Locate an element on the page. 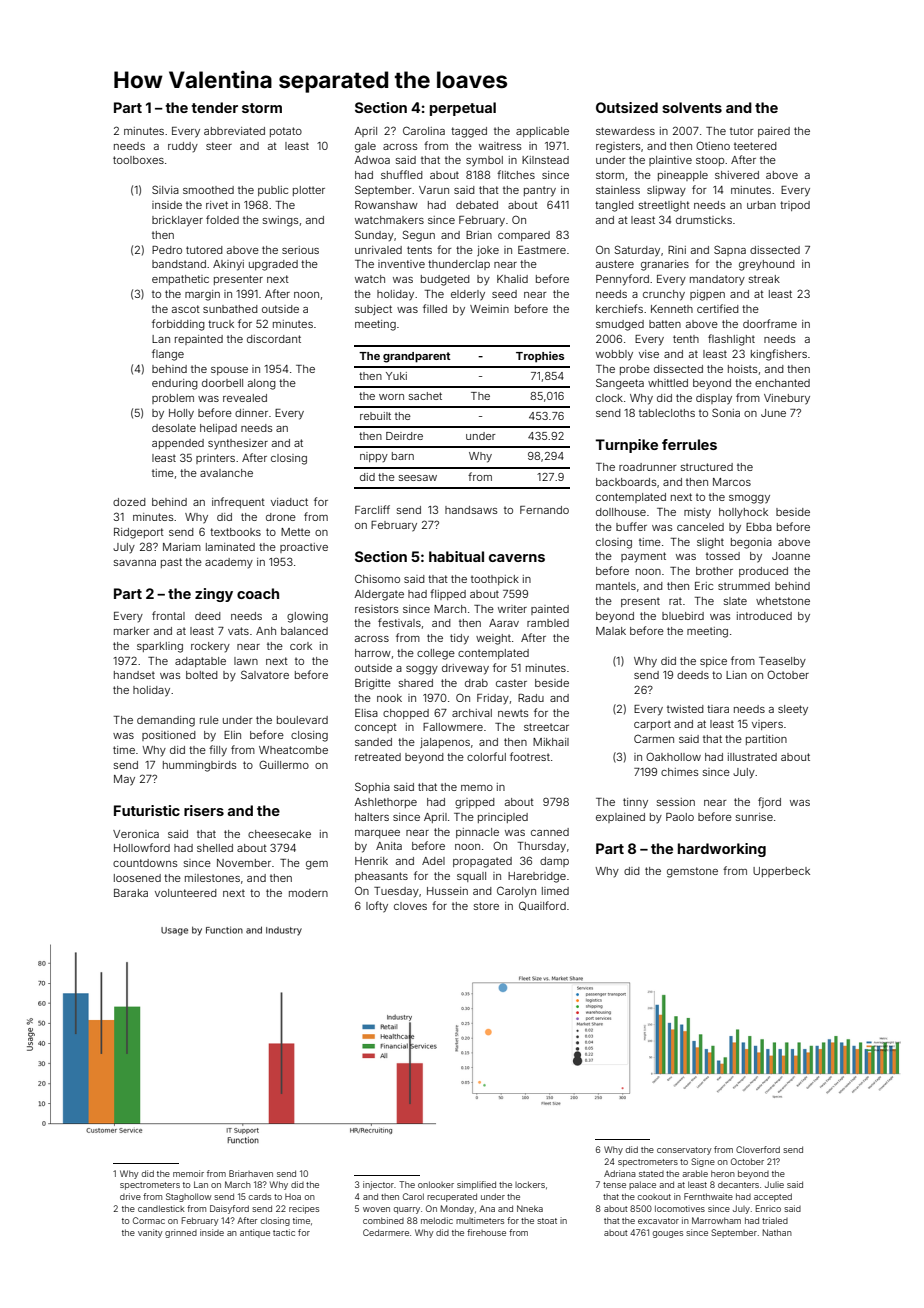  grinned is located at coordinates (181, 1233).
